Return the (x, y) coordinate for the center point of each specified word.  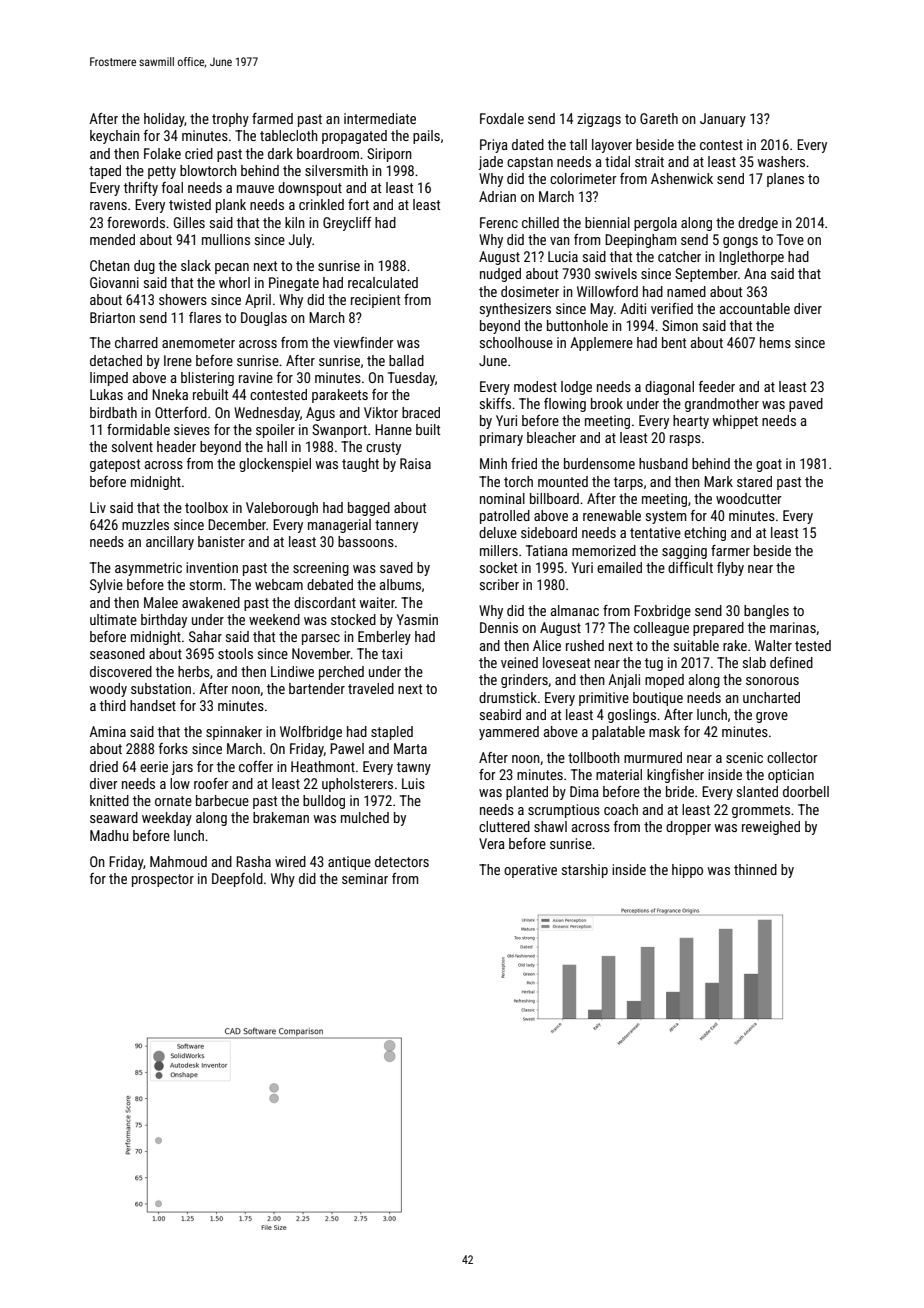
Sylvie (106, 586)
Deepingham (640, 241)
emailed (619, 567)
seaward (114, 817)
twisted (190, 204)
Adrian (497, 196)
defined (791, 662)
